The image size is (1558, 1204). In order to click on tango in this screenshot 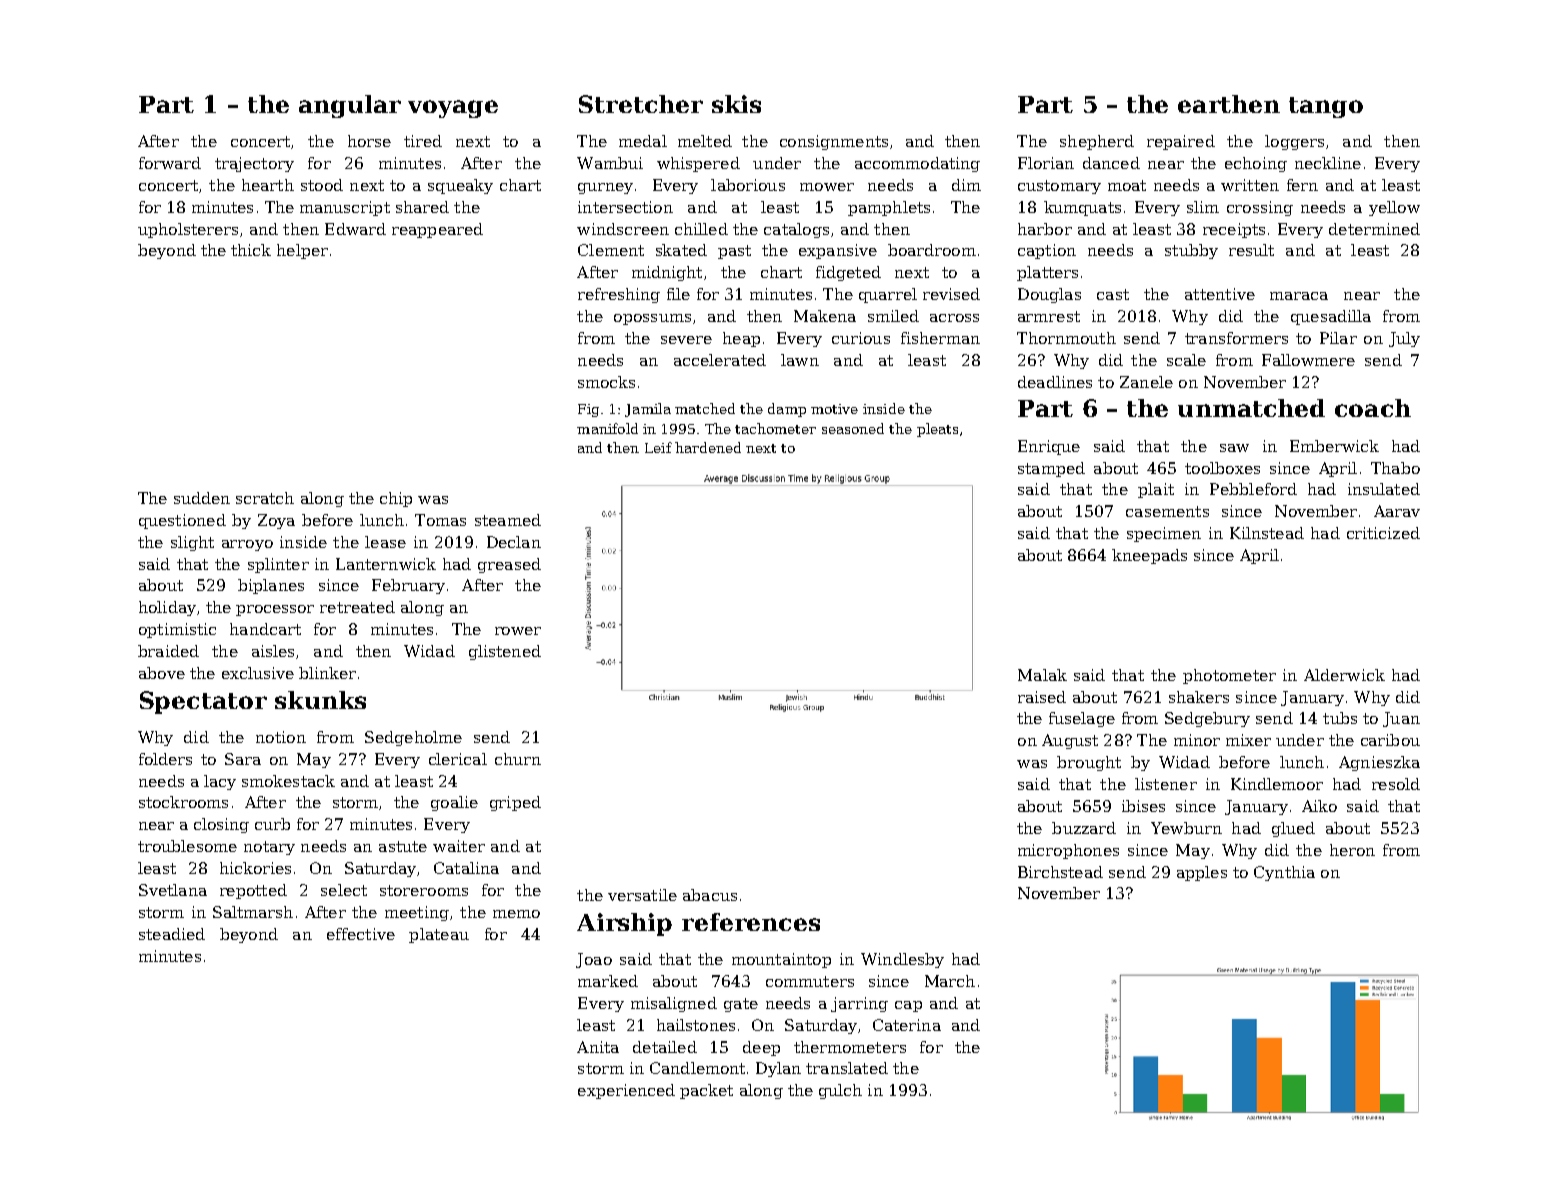, I will do `click(1326, 107)`.
